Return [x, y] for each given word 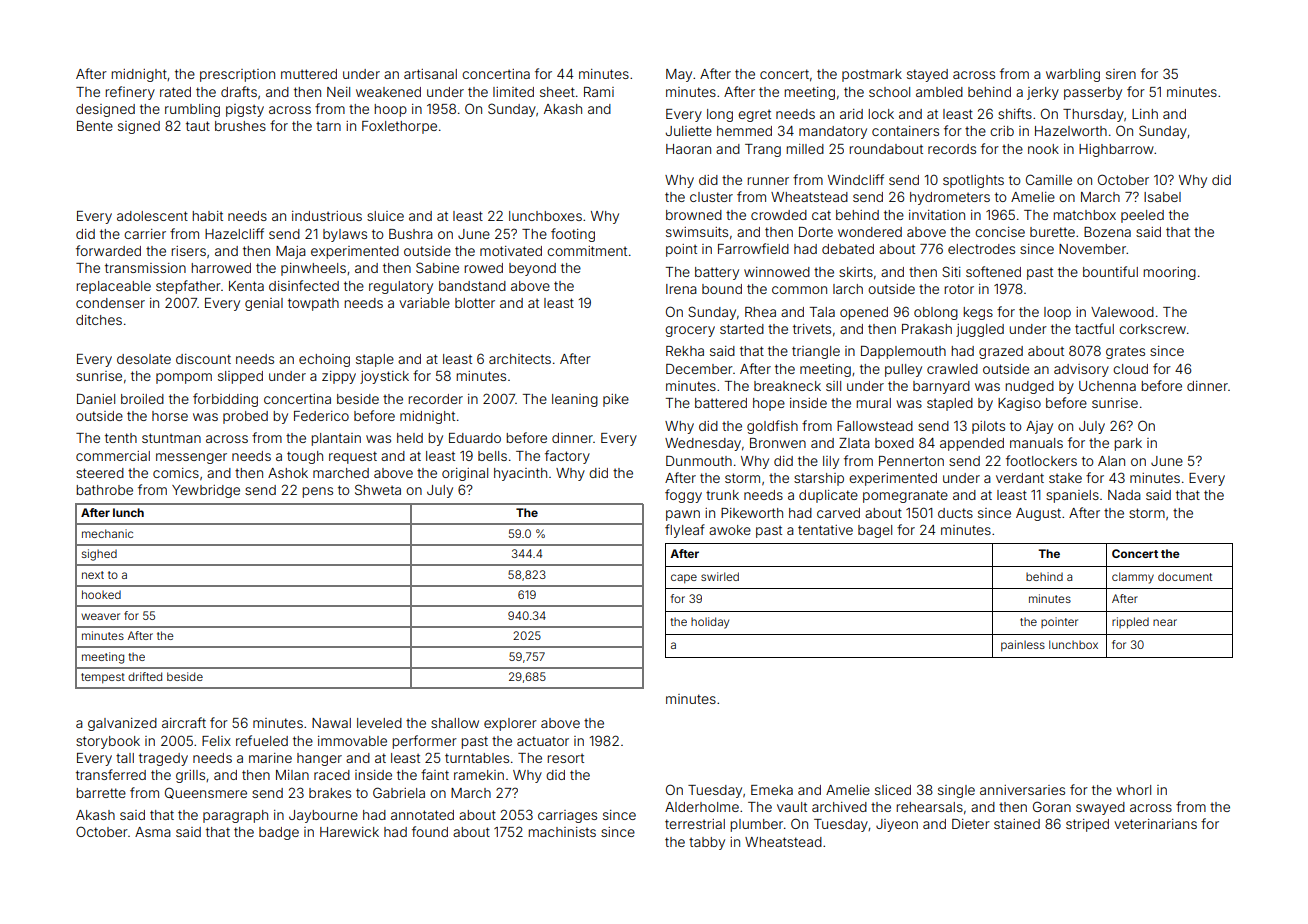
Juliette [689, 131]
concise [1000, 232]
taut [198, 126]
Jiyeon [897, 825]
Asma [153, 832]
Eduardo [475, 438]
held [410, 438]
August [1038, 514]
